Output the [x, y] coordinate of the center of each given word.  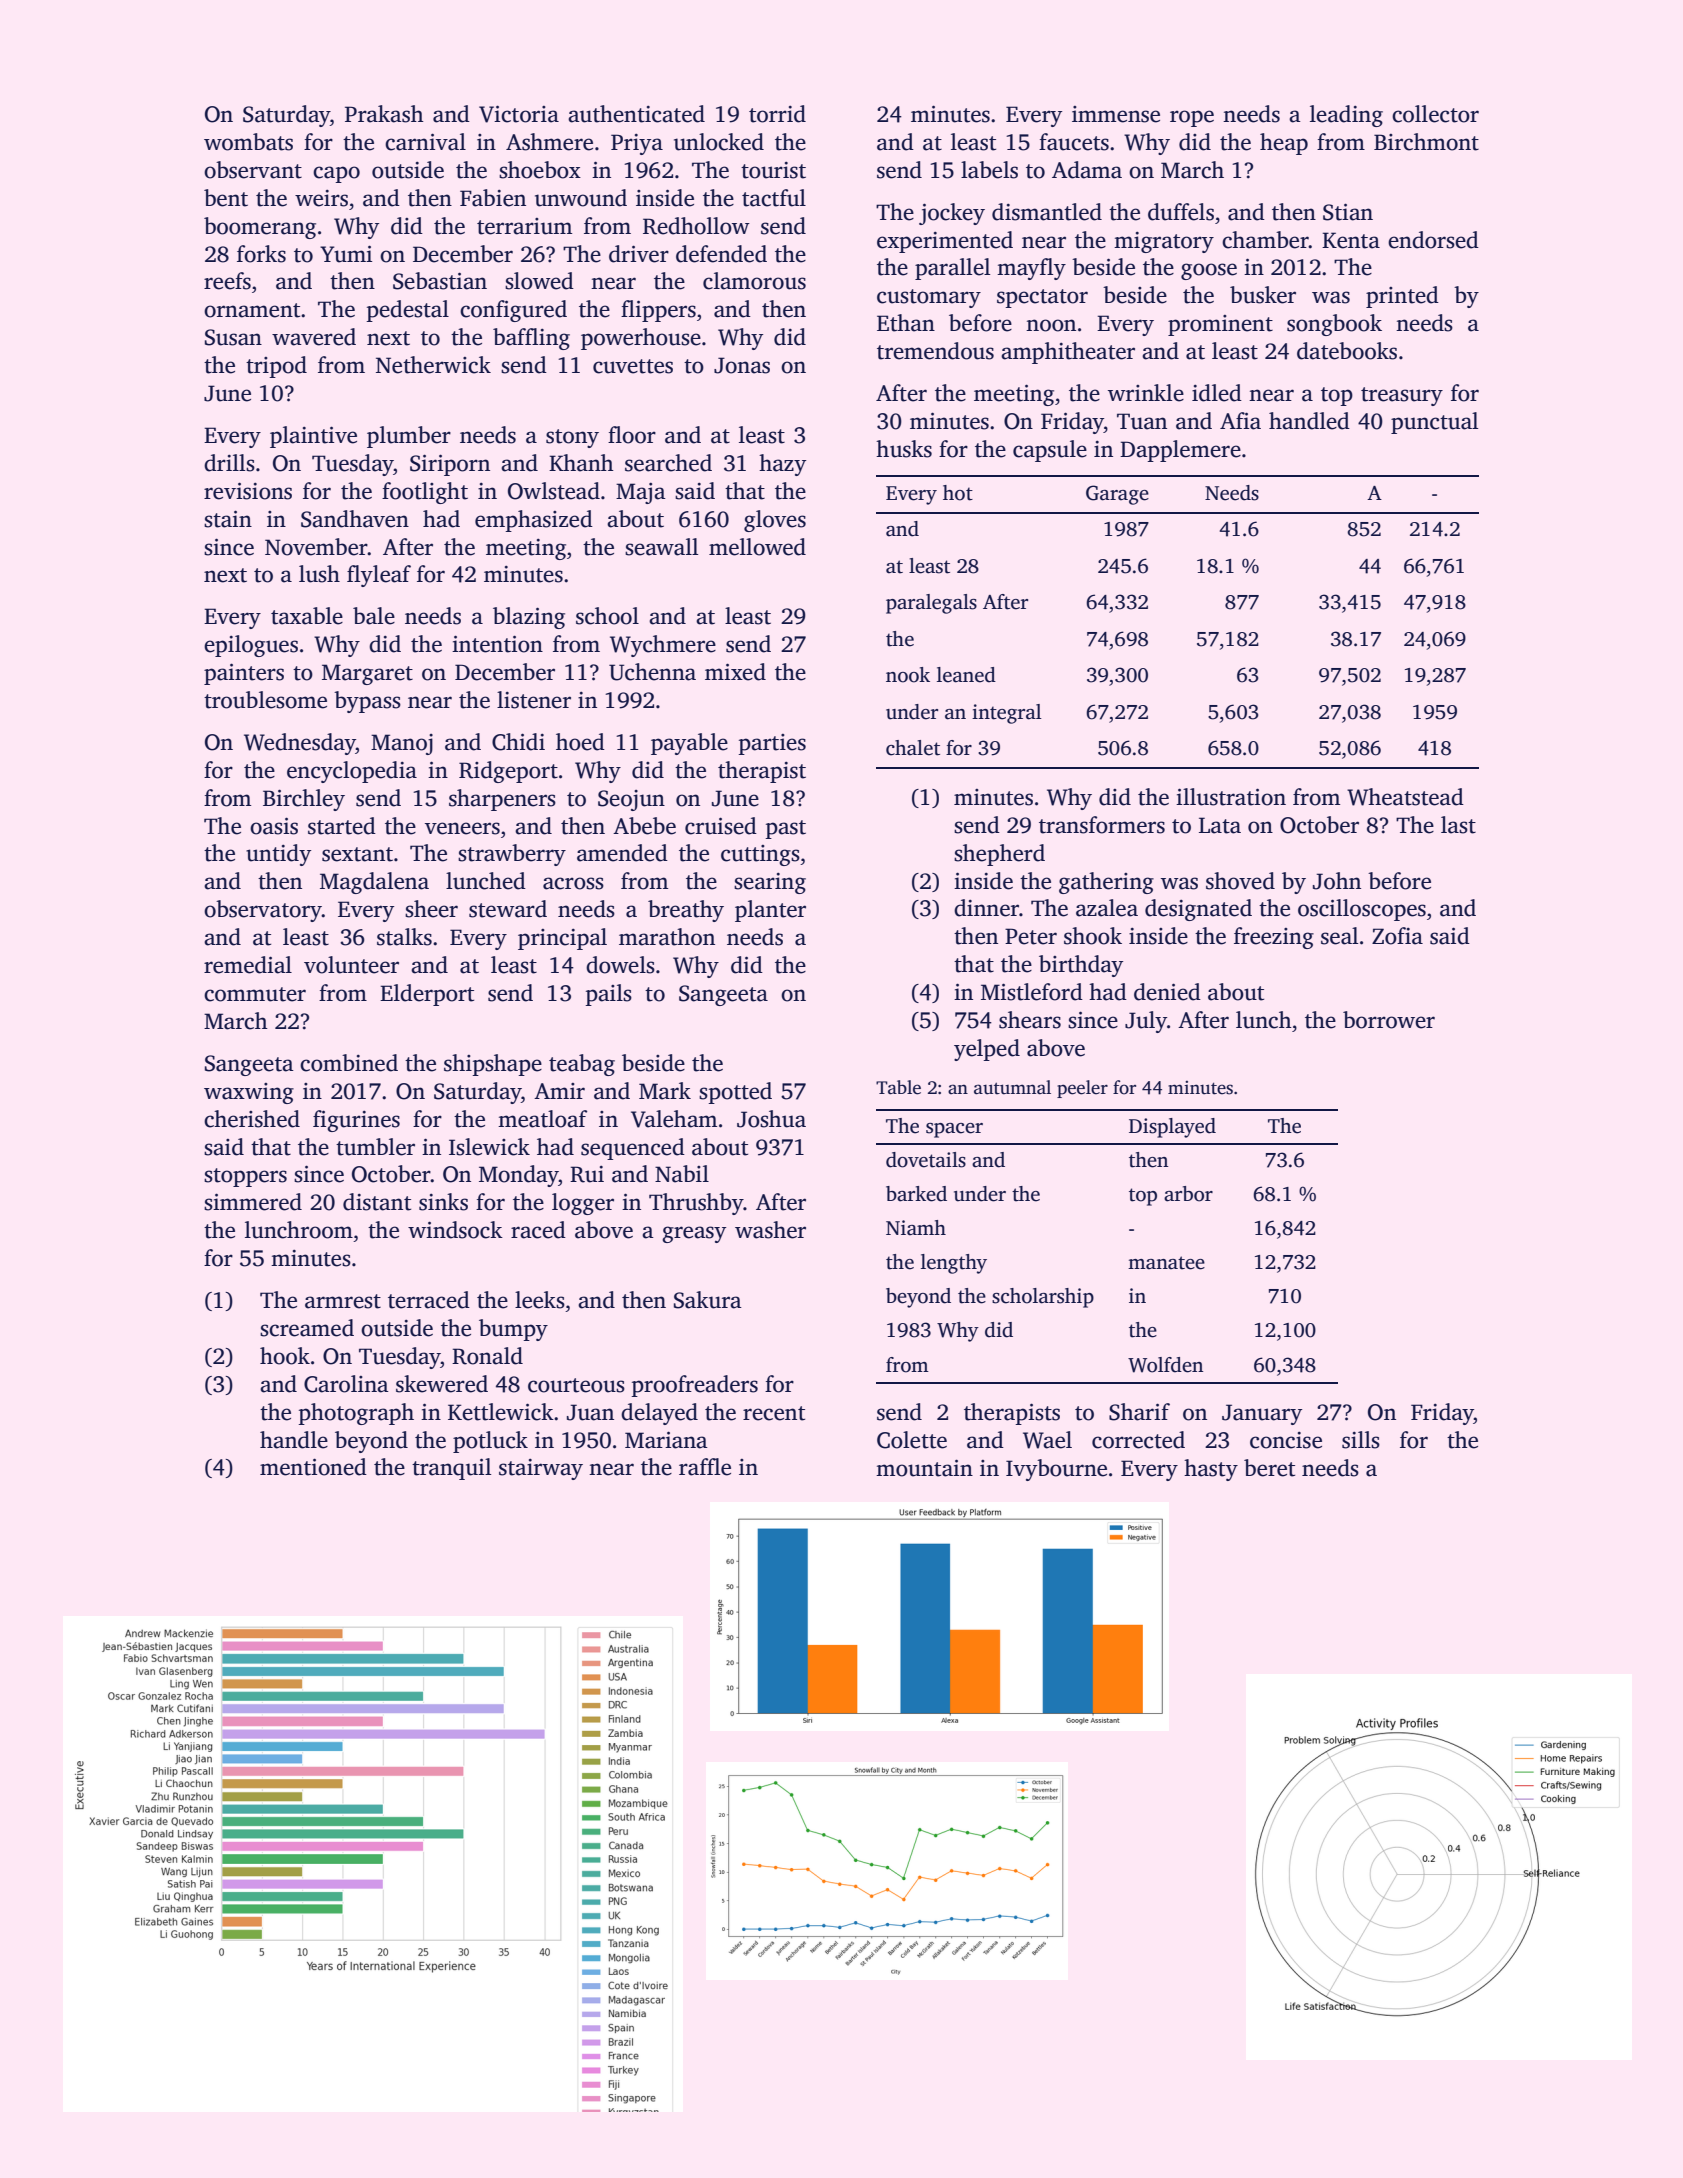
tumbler [375, 1147]
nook [908, 675]
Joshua [771, 1119]
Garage [1117, 495]
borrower [1389, 1020]
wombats [248, 142]
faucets [1074, 142]
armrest [343, 1301]
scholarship [1043, 1298]
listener [534, 700]
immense [1116, 114]
